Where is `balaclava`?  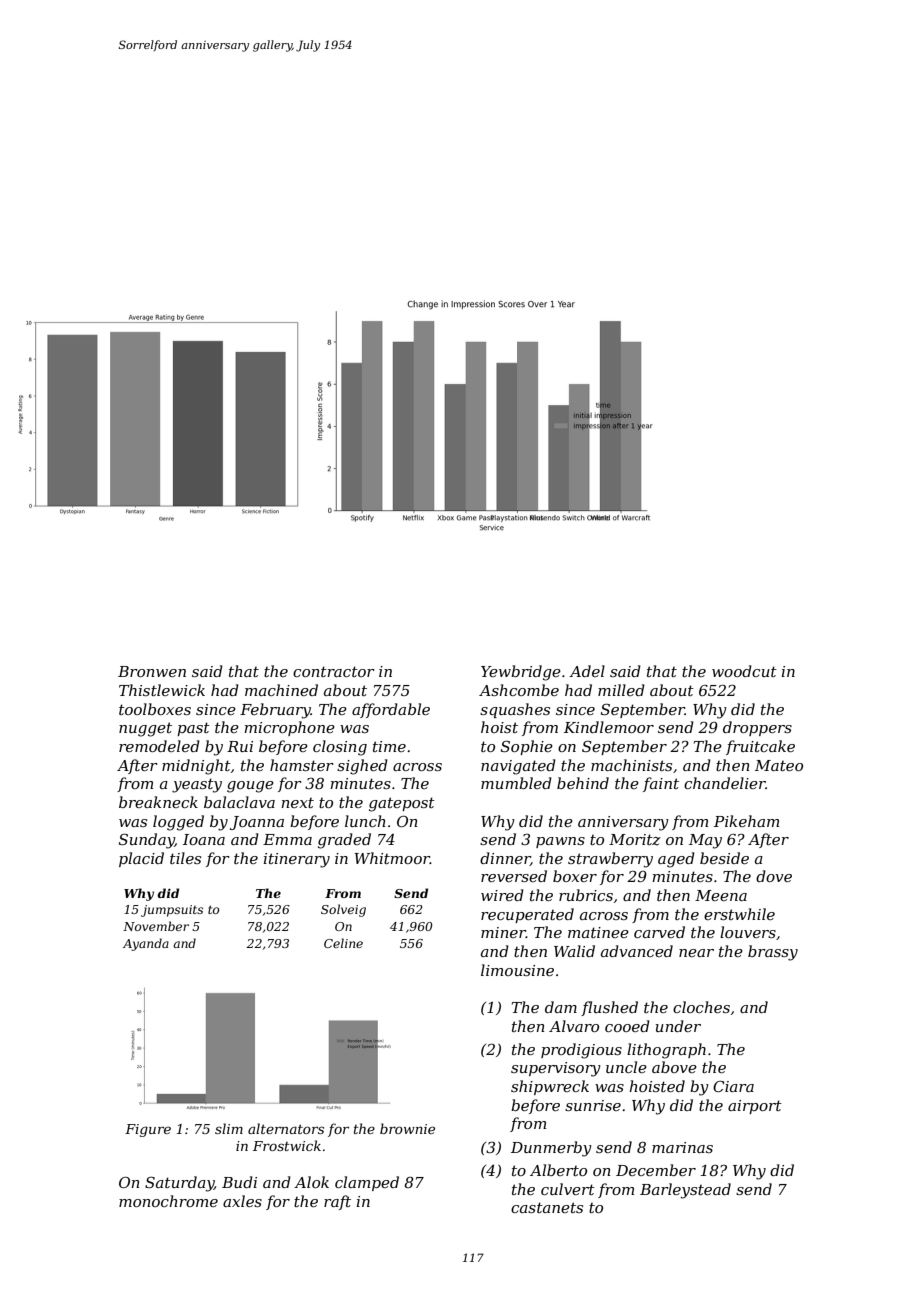 balaclava is located at coordinates (239, 802).
